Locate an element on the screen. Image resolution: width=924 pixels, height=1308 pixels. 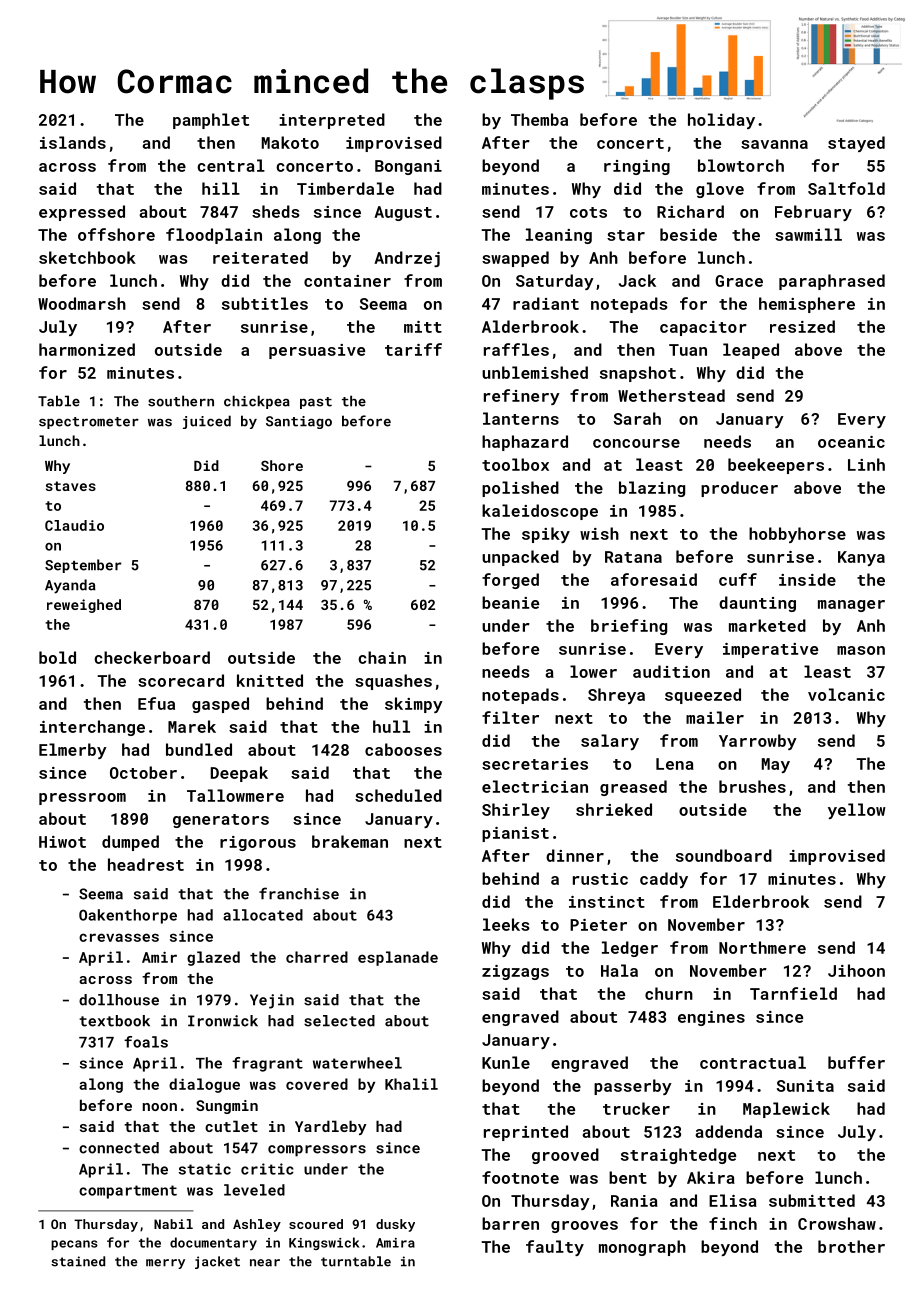
yellow is located at coordinates (857, 811).
